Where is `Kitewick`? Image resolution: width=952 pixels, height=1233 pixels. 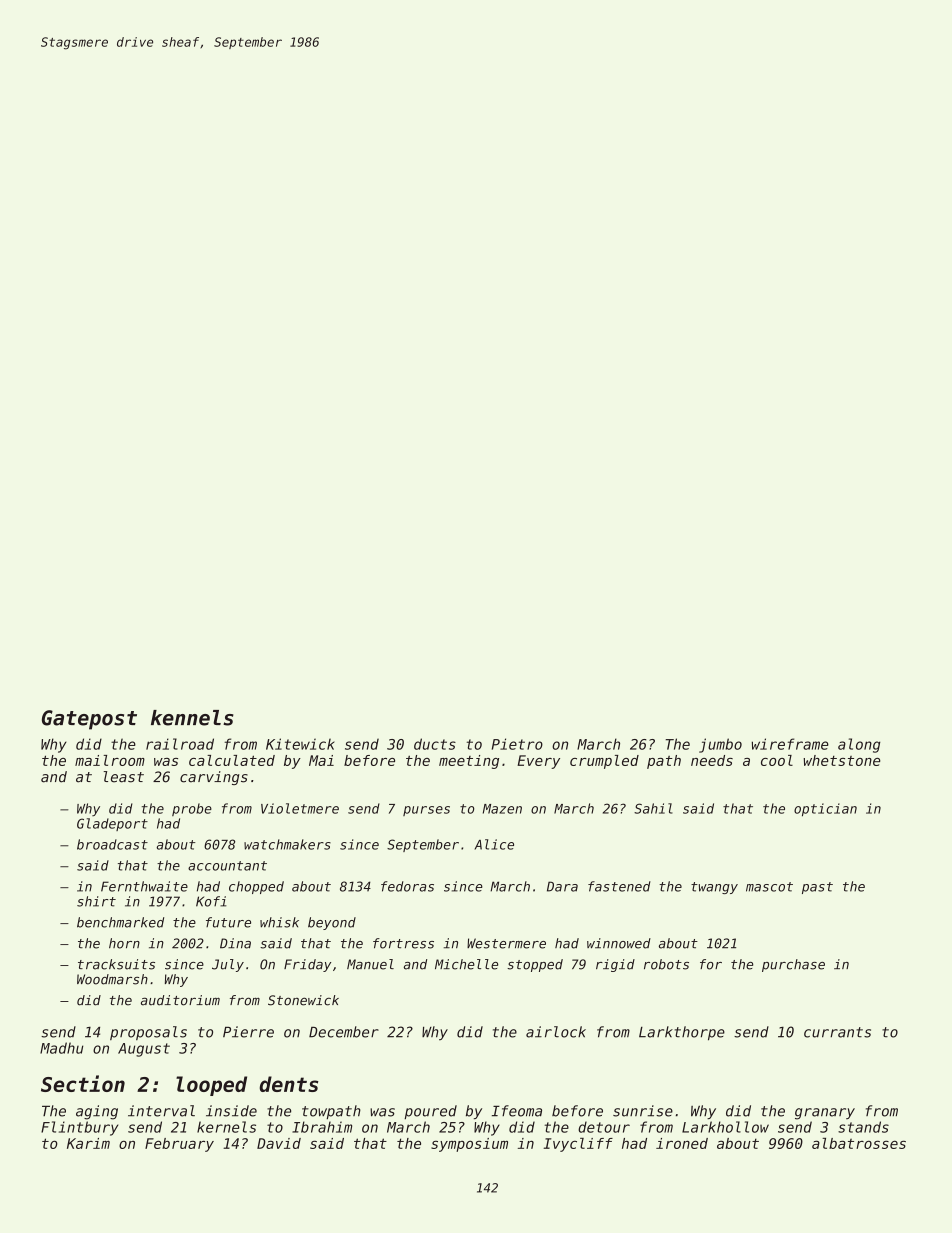
Kitewick is located at coordinates (300, 744).
